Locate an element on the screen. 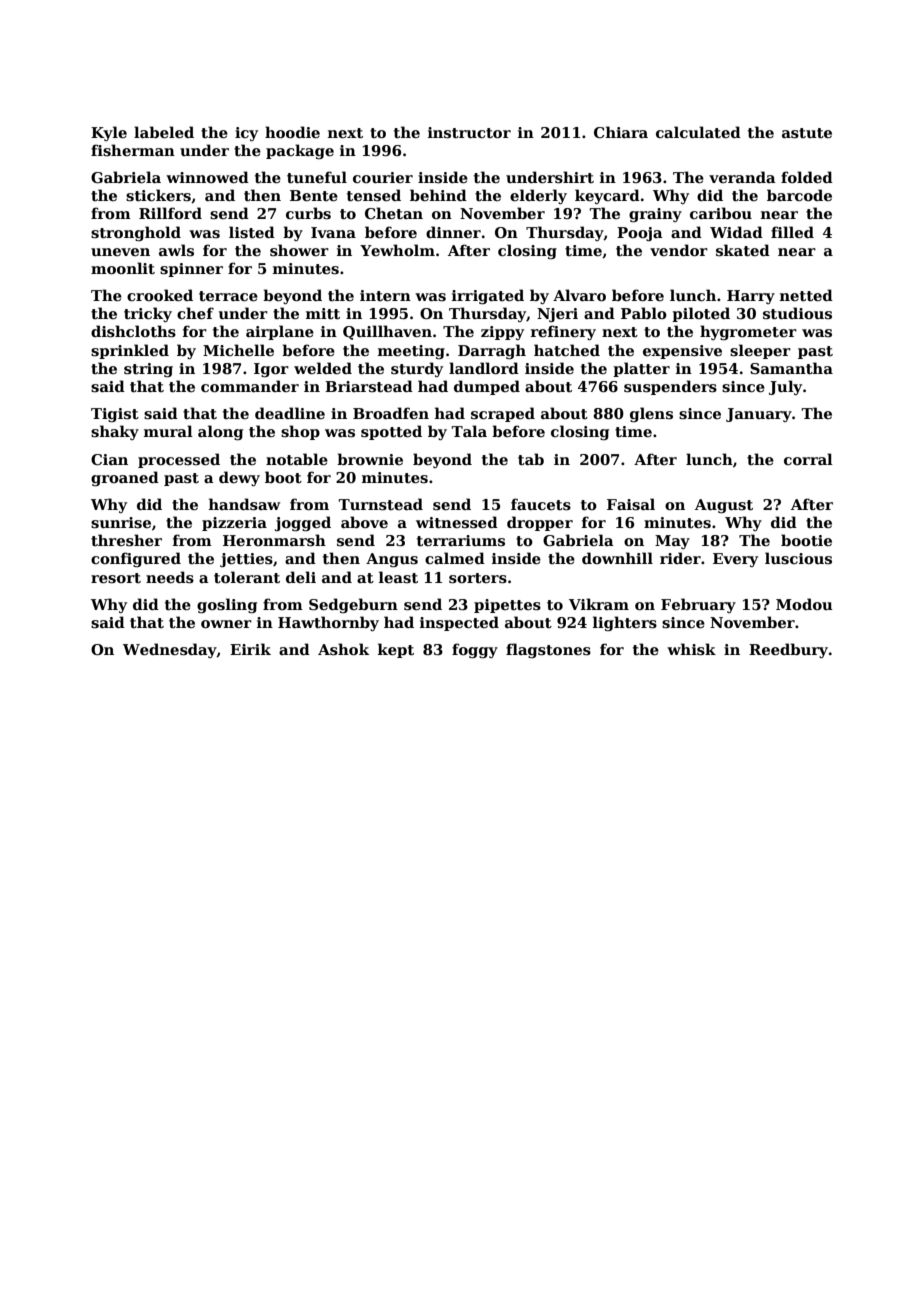 The height and width of the screenshot is (1308, 924). resort is located at coordinates (116, 578).
